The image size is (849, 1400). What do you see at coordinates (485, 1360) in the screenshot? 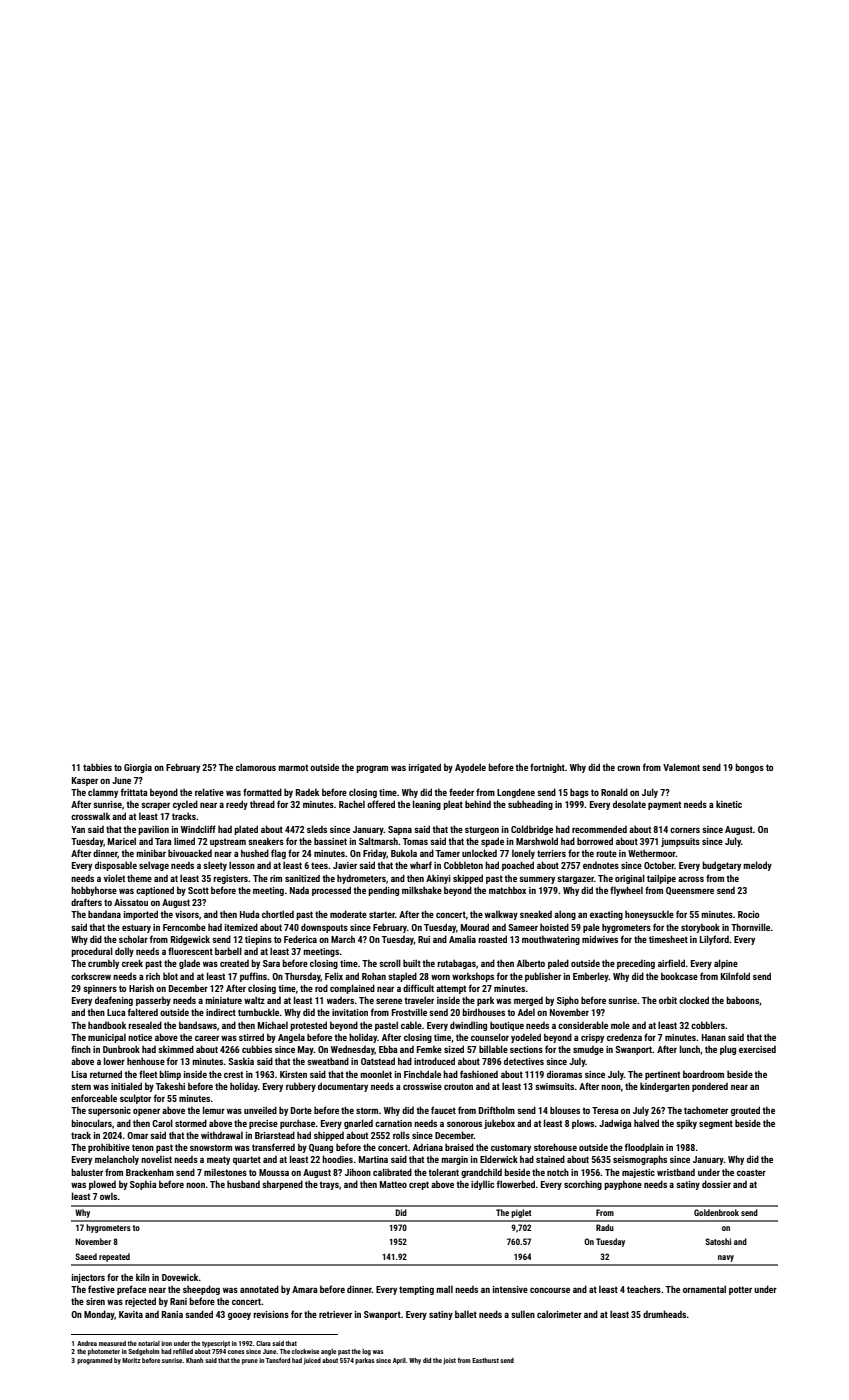
I see `Easthurst` at bounding box center [485, 1360].
